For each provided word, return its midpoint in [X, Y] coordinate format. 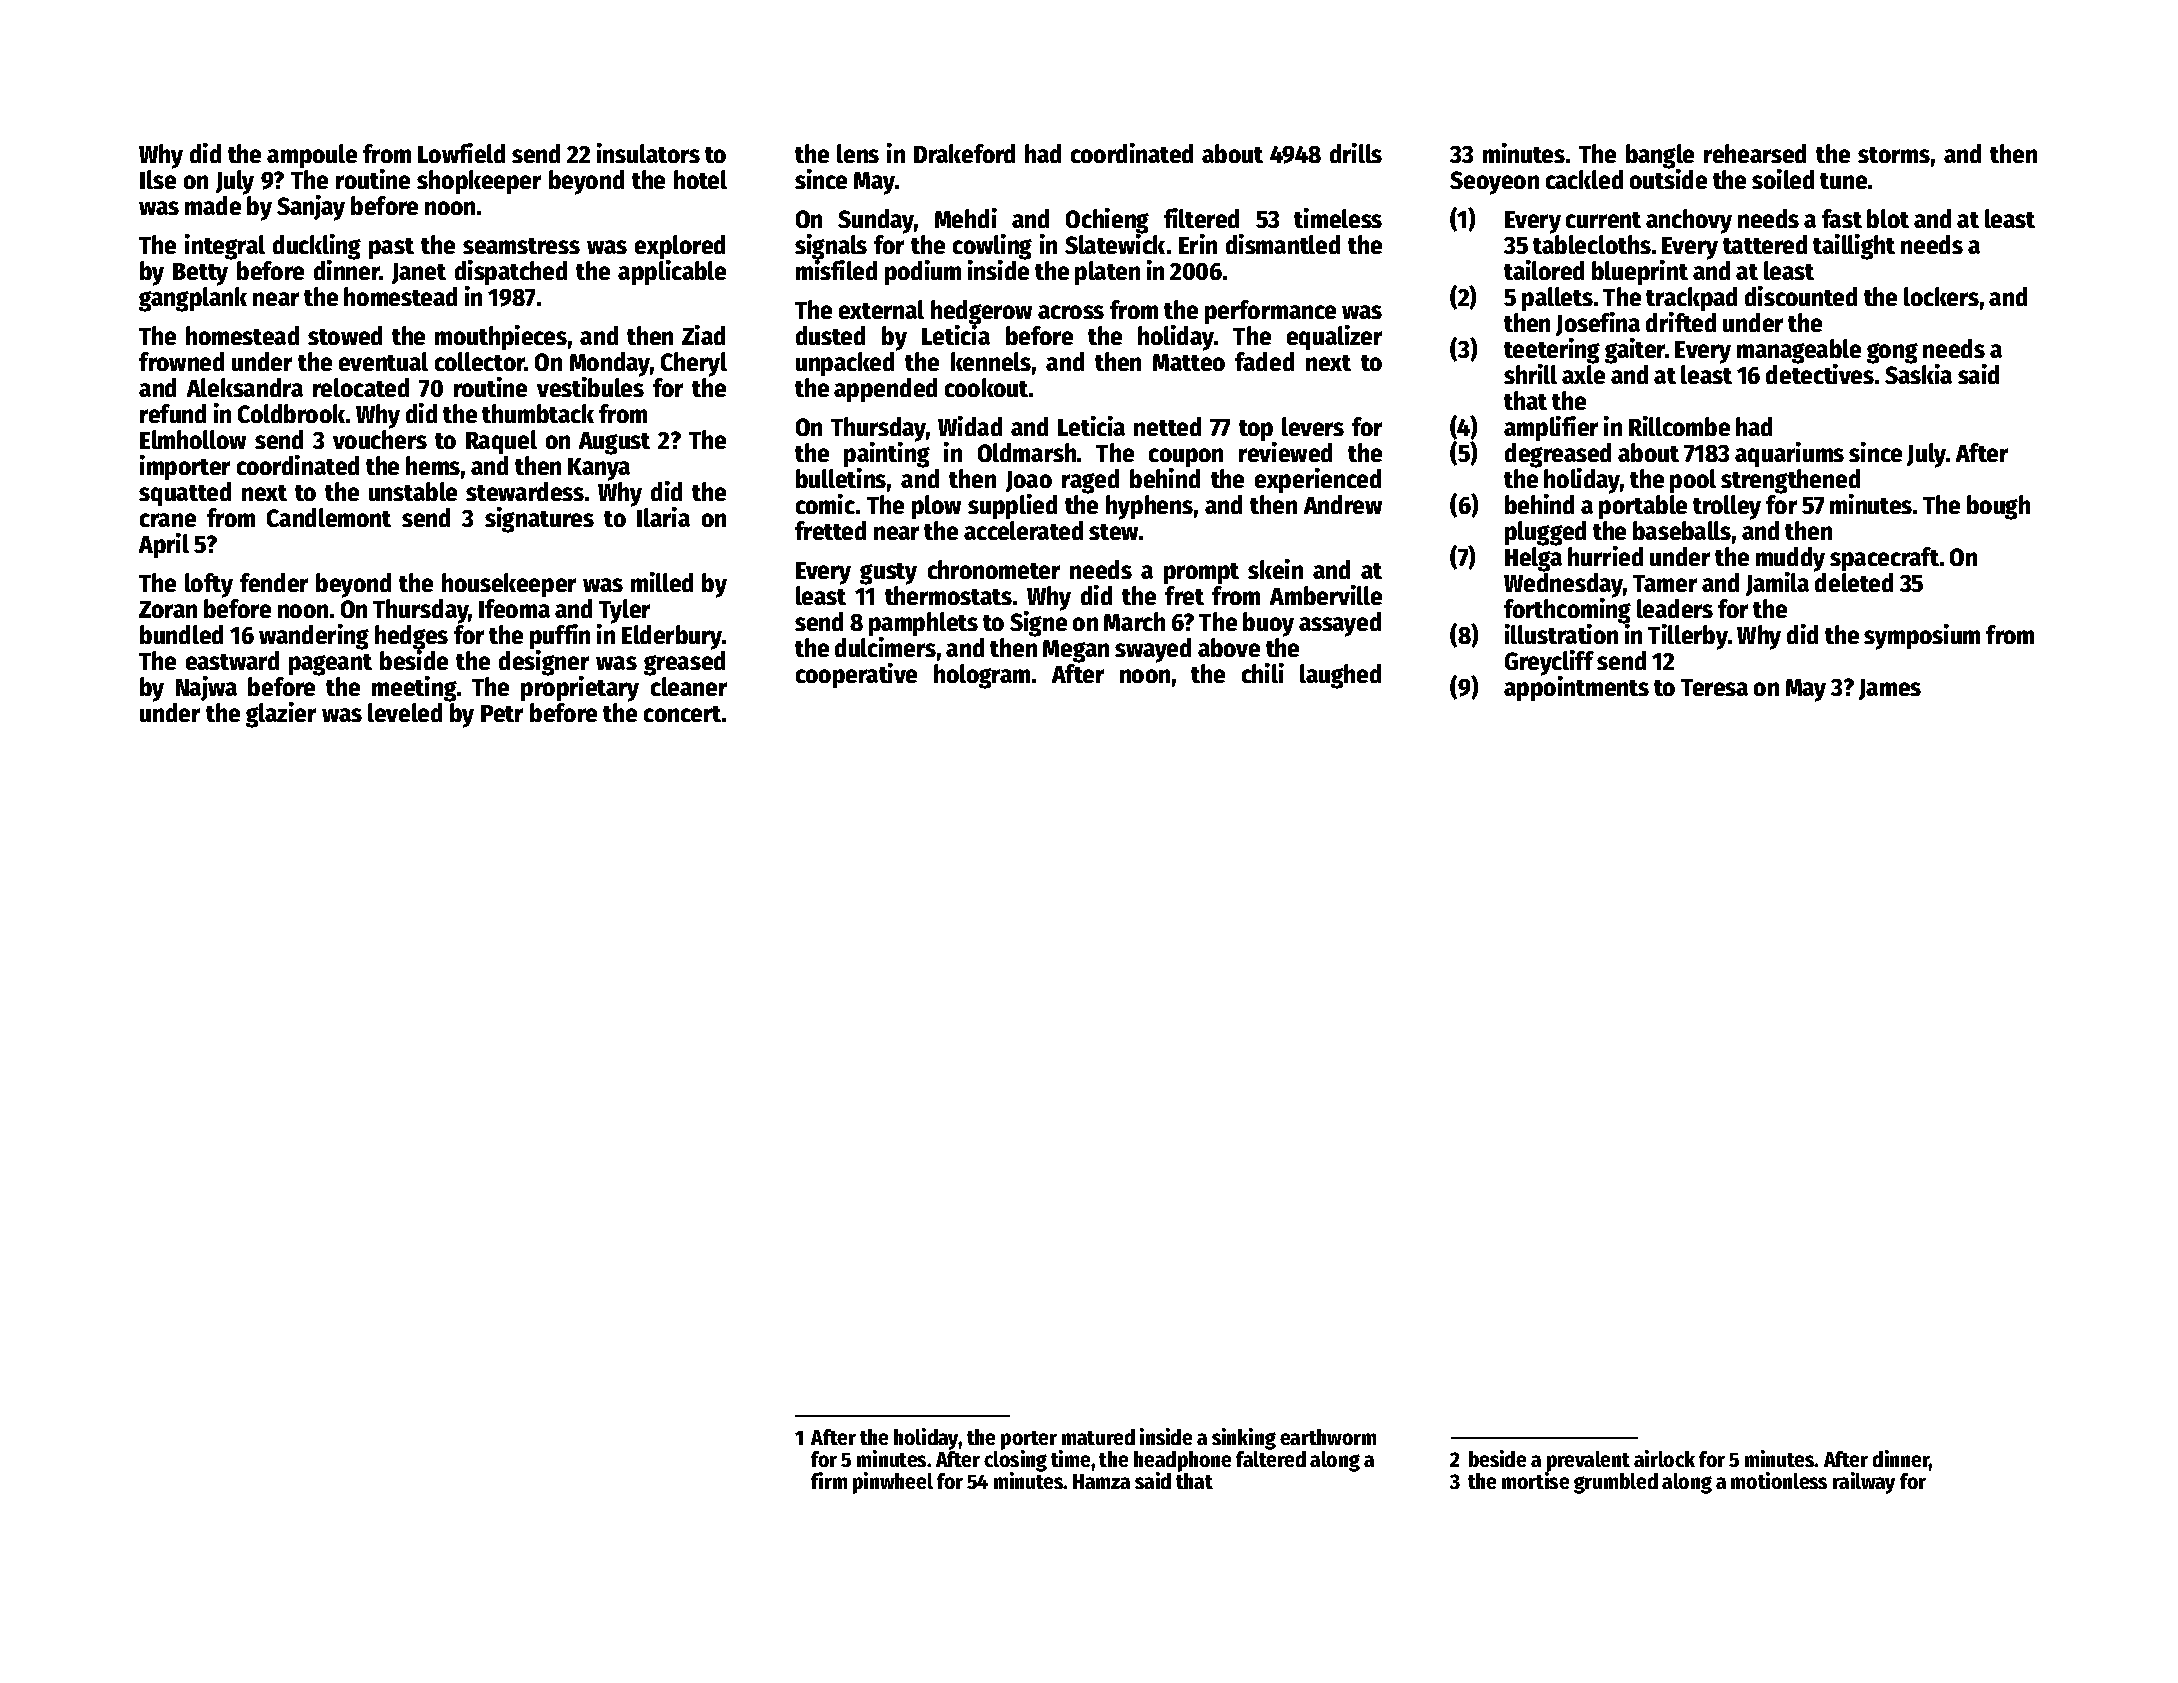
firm [829, 1480]
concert [682, 714]
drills [1356, 153]
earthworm [1328, 1437]
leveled [405, 712]
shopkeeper [479, 182]
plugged [1545, 533]
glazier [281, 715]
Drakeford [964, 153]
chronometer [994, 569]
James [1890, 689]
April [164, 545]
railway [1864, 1483]
